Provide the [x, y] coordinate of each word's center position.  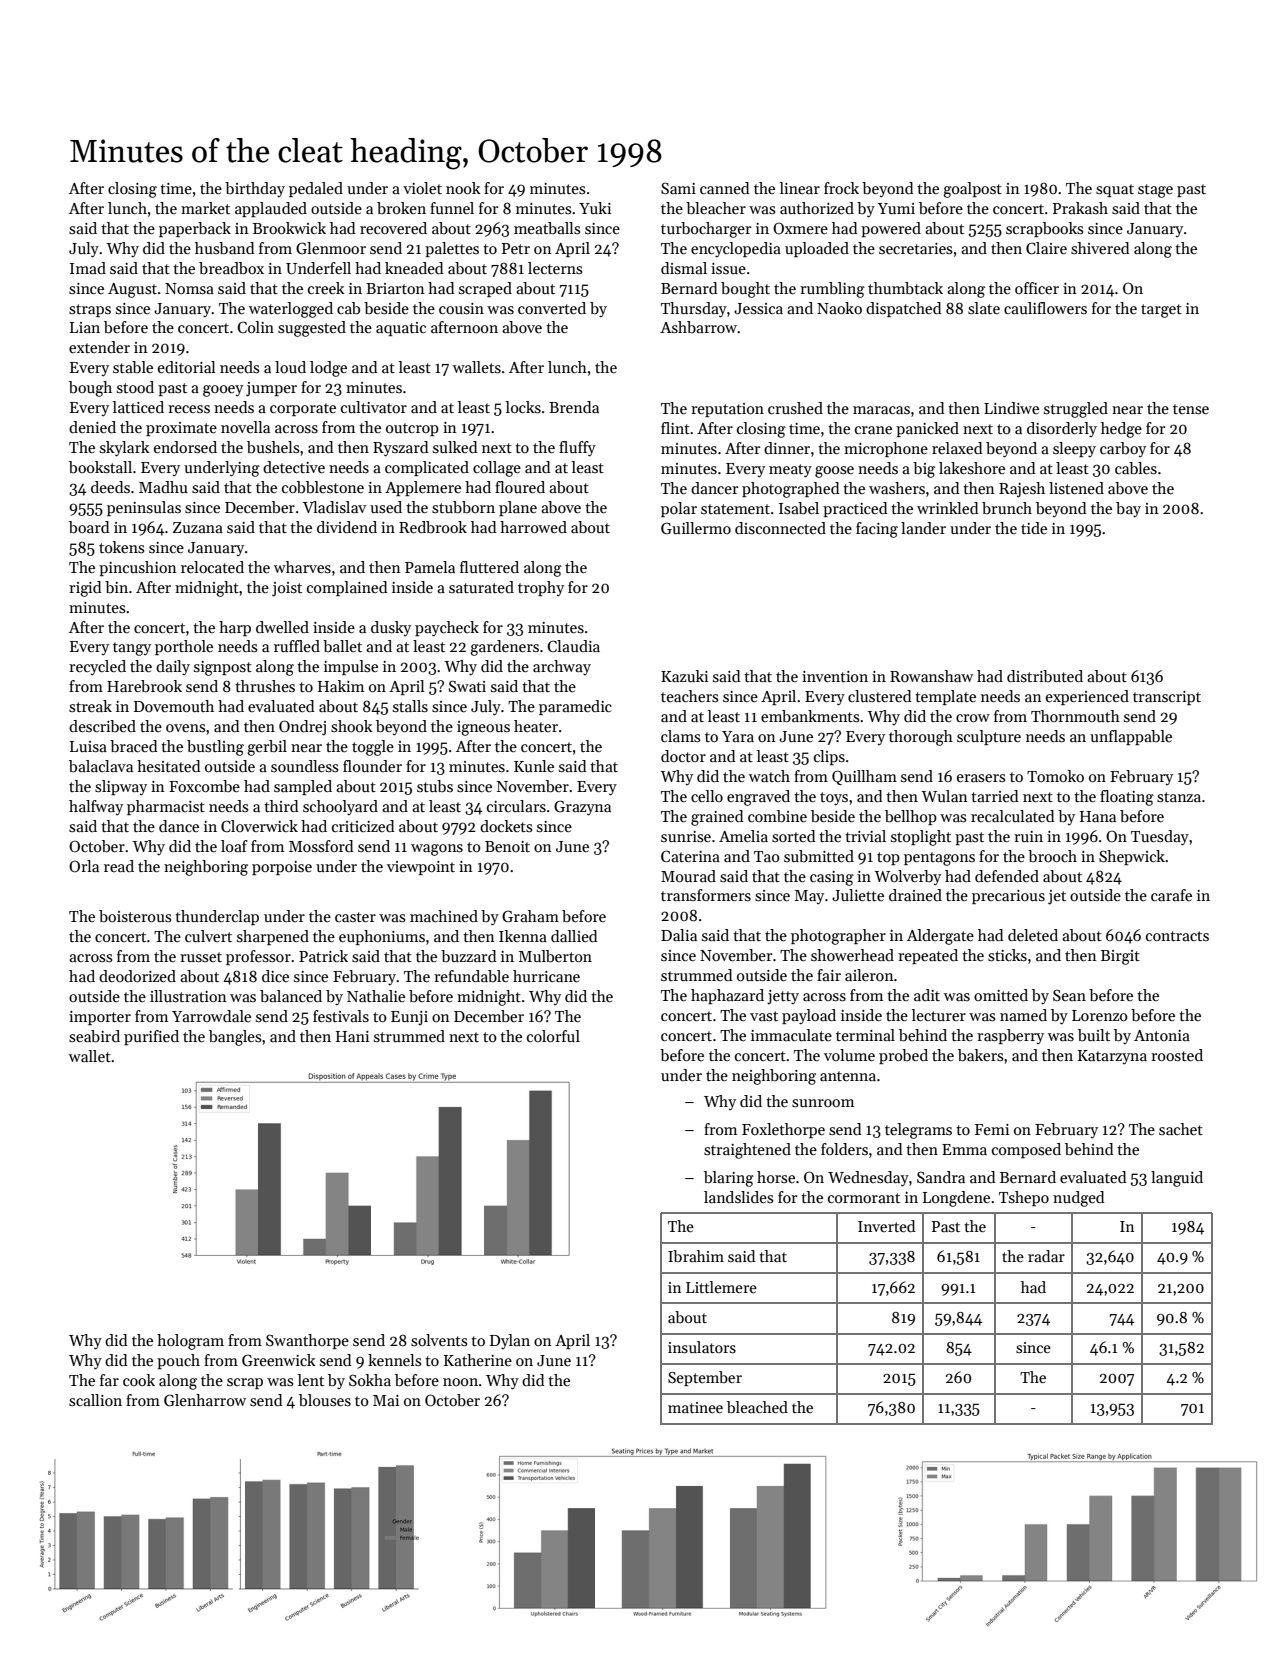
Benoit [507, 846]
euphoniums [382, 937]
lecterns [555, 268]
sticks [1007, 955]
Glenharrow [205, 1400]
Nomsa [189, 288]
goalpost [972, 190]
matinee [695, 1407]
